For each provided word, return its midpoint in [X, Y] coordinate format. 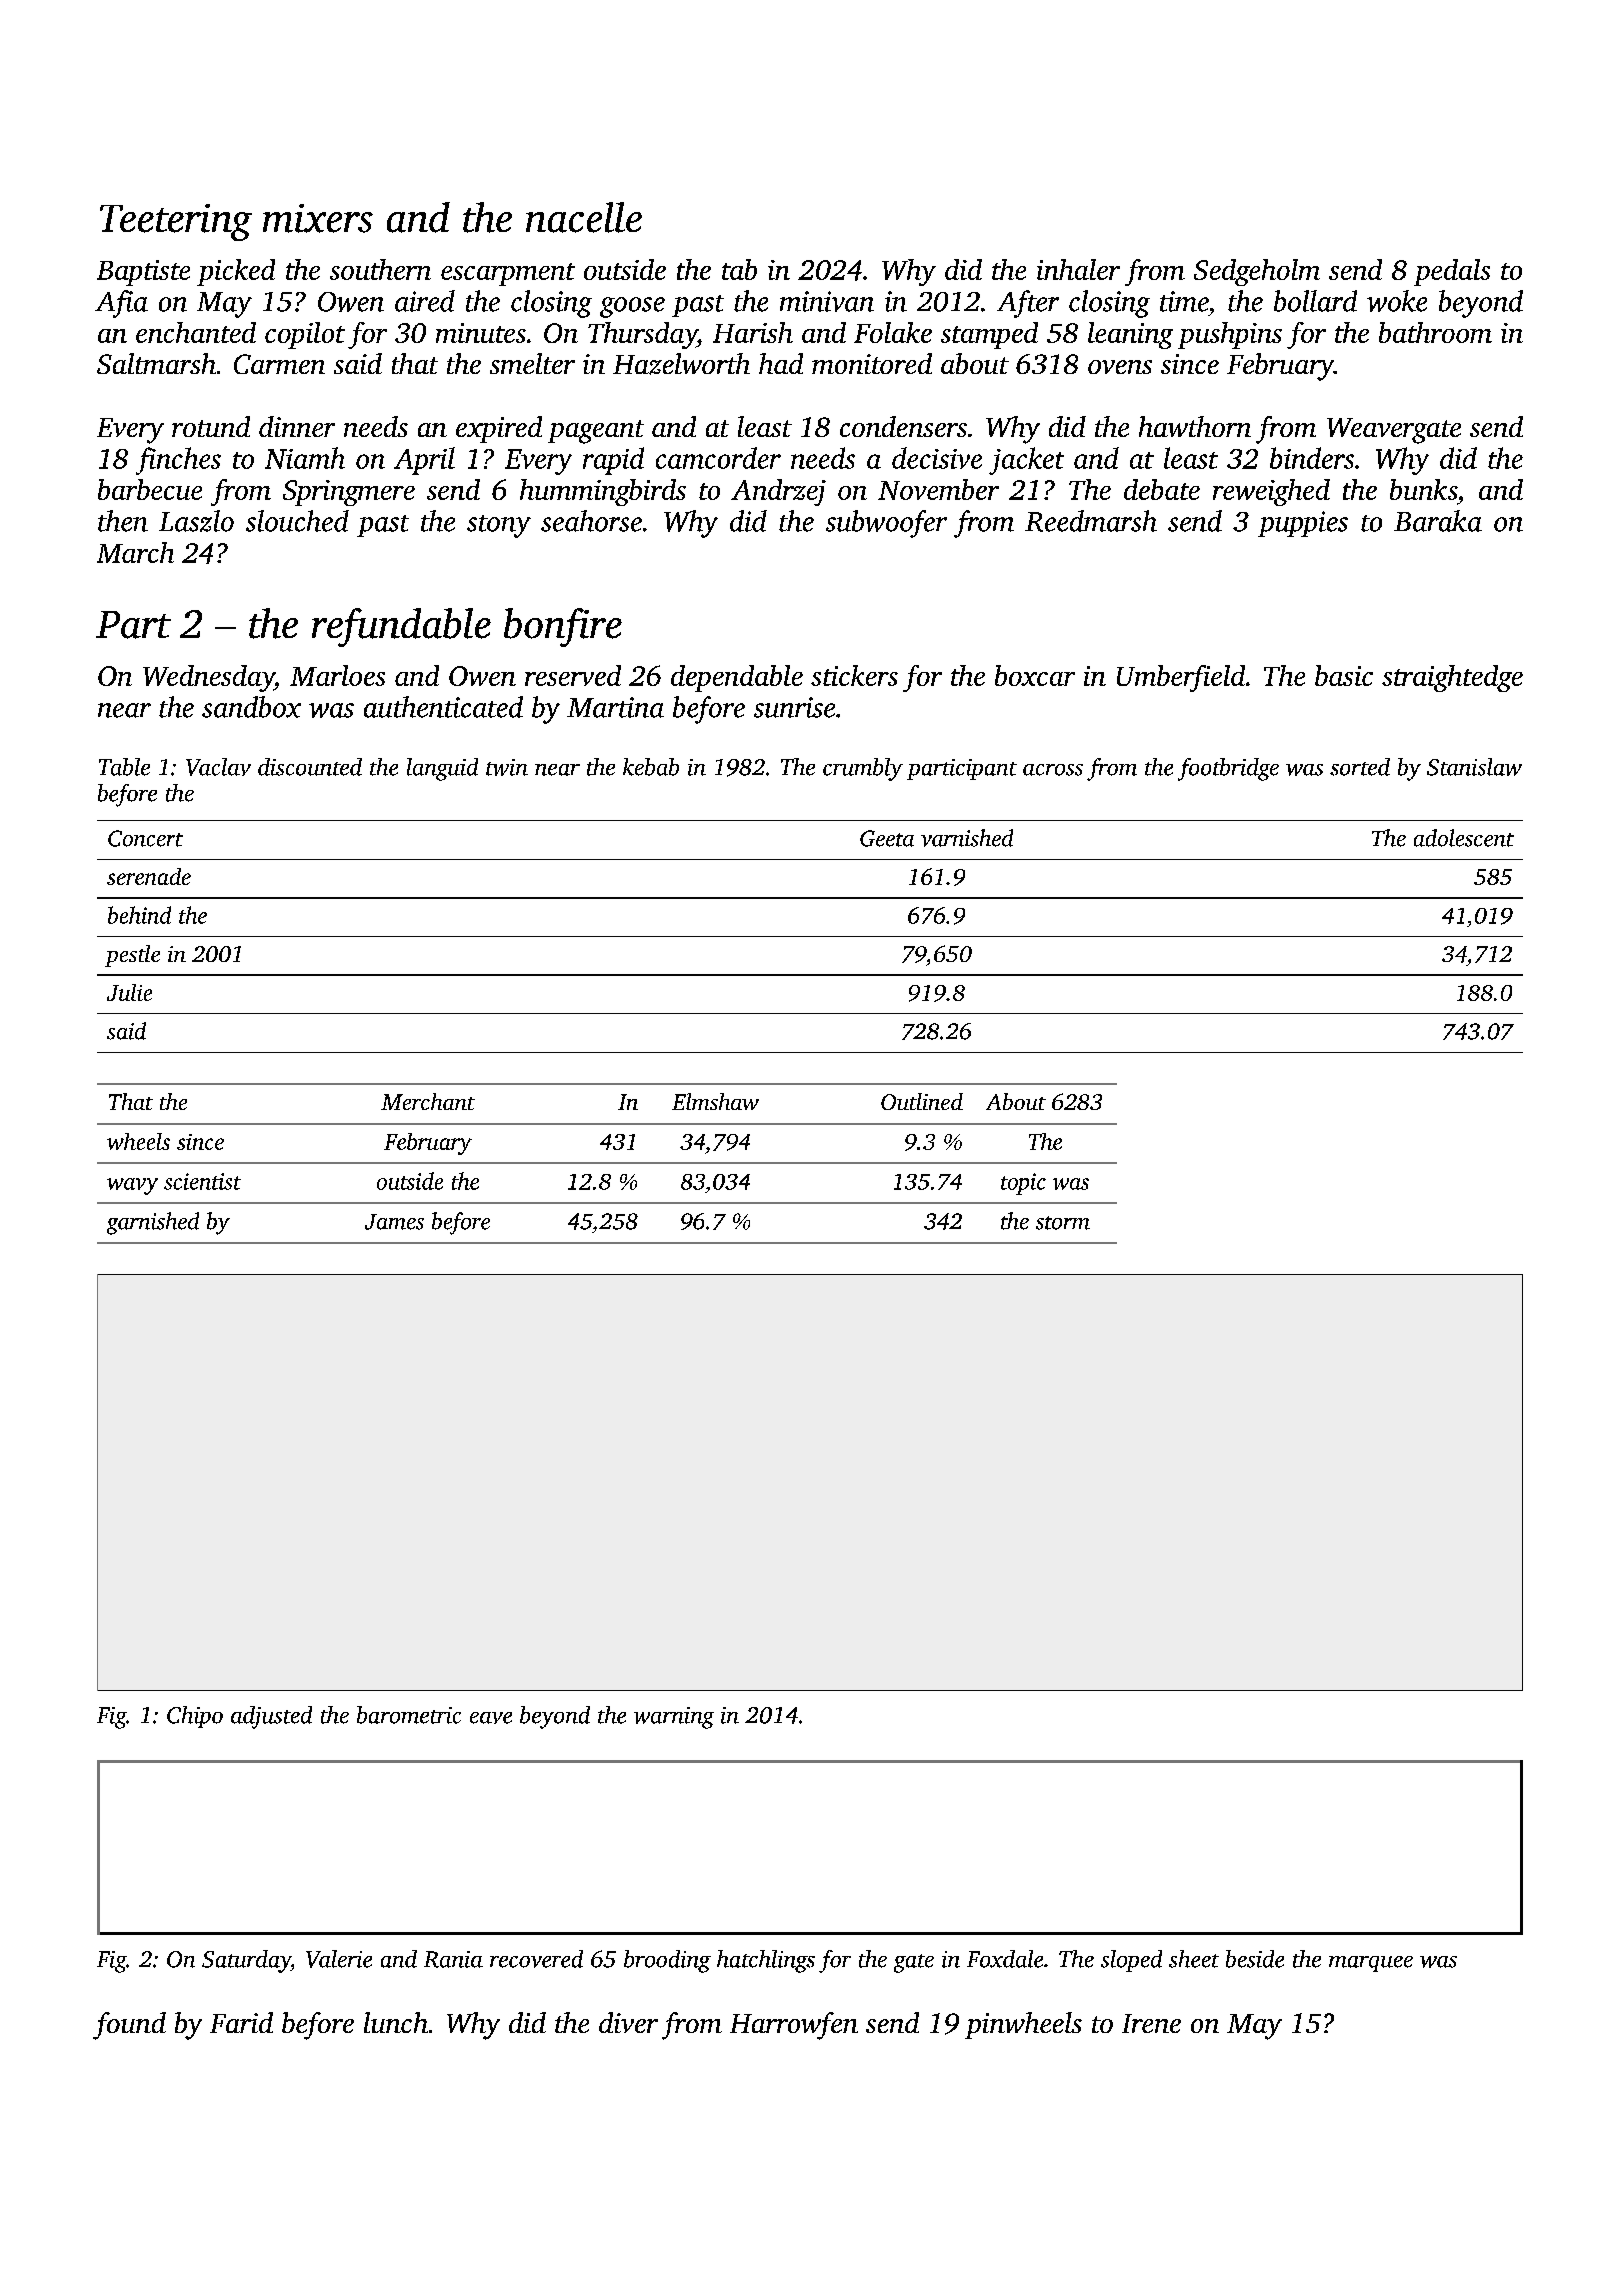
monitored [872, 363]
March [135, 552]
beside [1255, 1959]
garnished [153, 1223]
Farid [241, 2022]
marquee [1371, 1964]
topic [1023, 1184]
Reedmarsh [1091, 521]
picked [236, 272]
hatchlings [766, 1961]
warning [674, 1718]
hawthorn [1195, 426]
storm [1063, 1223]
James [394, 1222]
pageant [596, 432]
